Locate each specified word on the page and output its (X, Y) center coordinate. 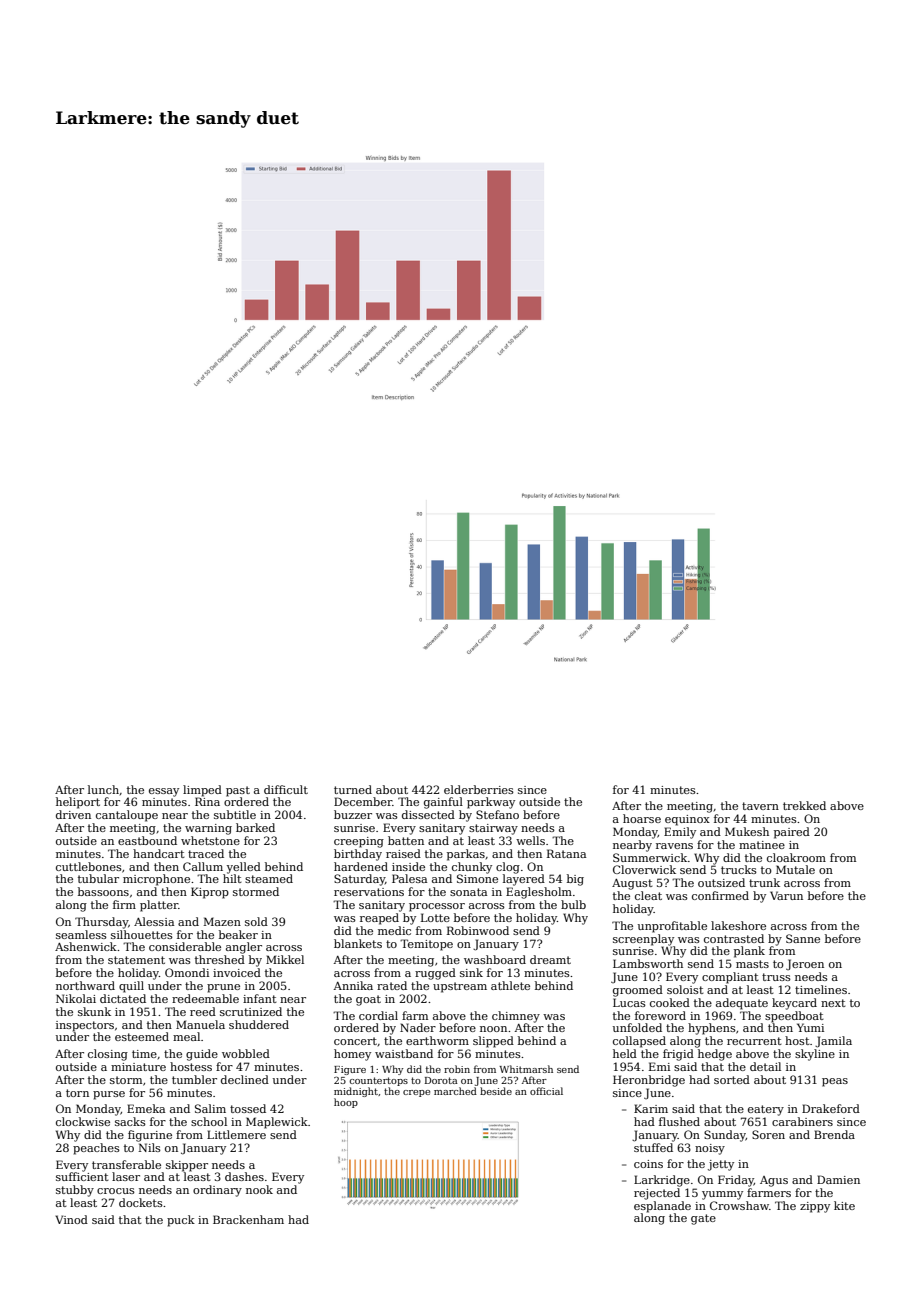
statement (136, 960)
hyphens (712, 1029)
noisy (710, 1149)
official (546, 1091)
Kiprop (210, 893)
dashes (244, 1176)
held (625, 1053)
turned (353, 789)
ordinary (217, 1191)
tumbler (194, 1079)
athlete (510, 985)
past (238, 791)
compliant (730, 978)
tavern (760, 806)
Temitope (426, 945)
